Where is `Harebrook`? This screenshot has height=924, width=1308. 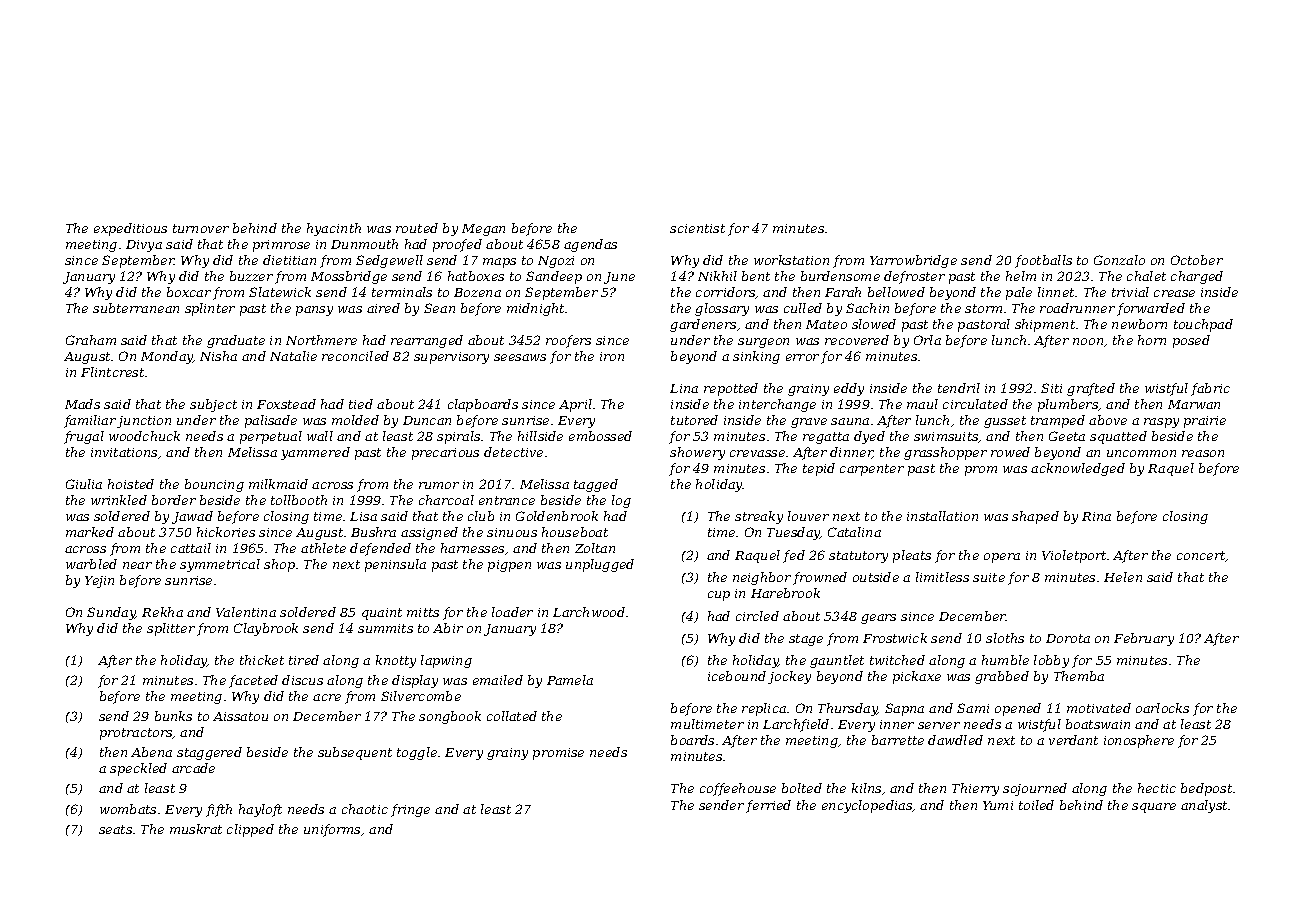
Harebrook is located at coordinates (785, 593).
